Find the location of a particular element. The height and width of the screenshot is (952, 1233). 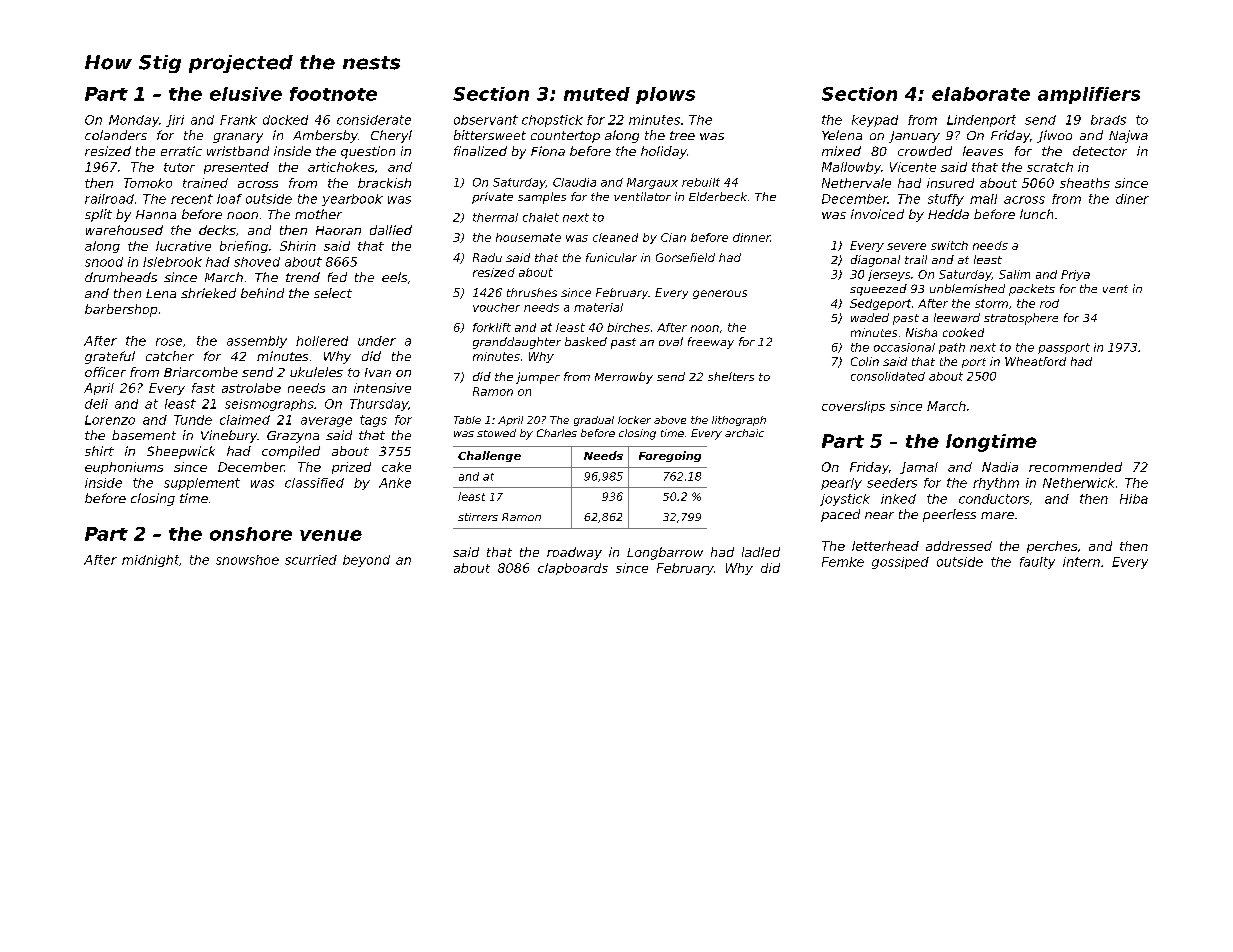

Frank is located at coordinates (238, 120).
